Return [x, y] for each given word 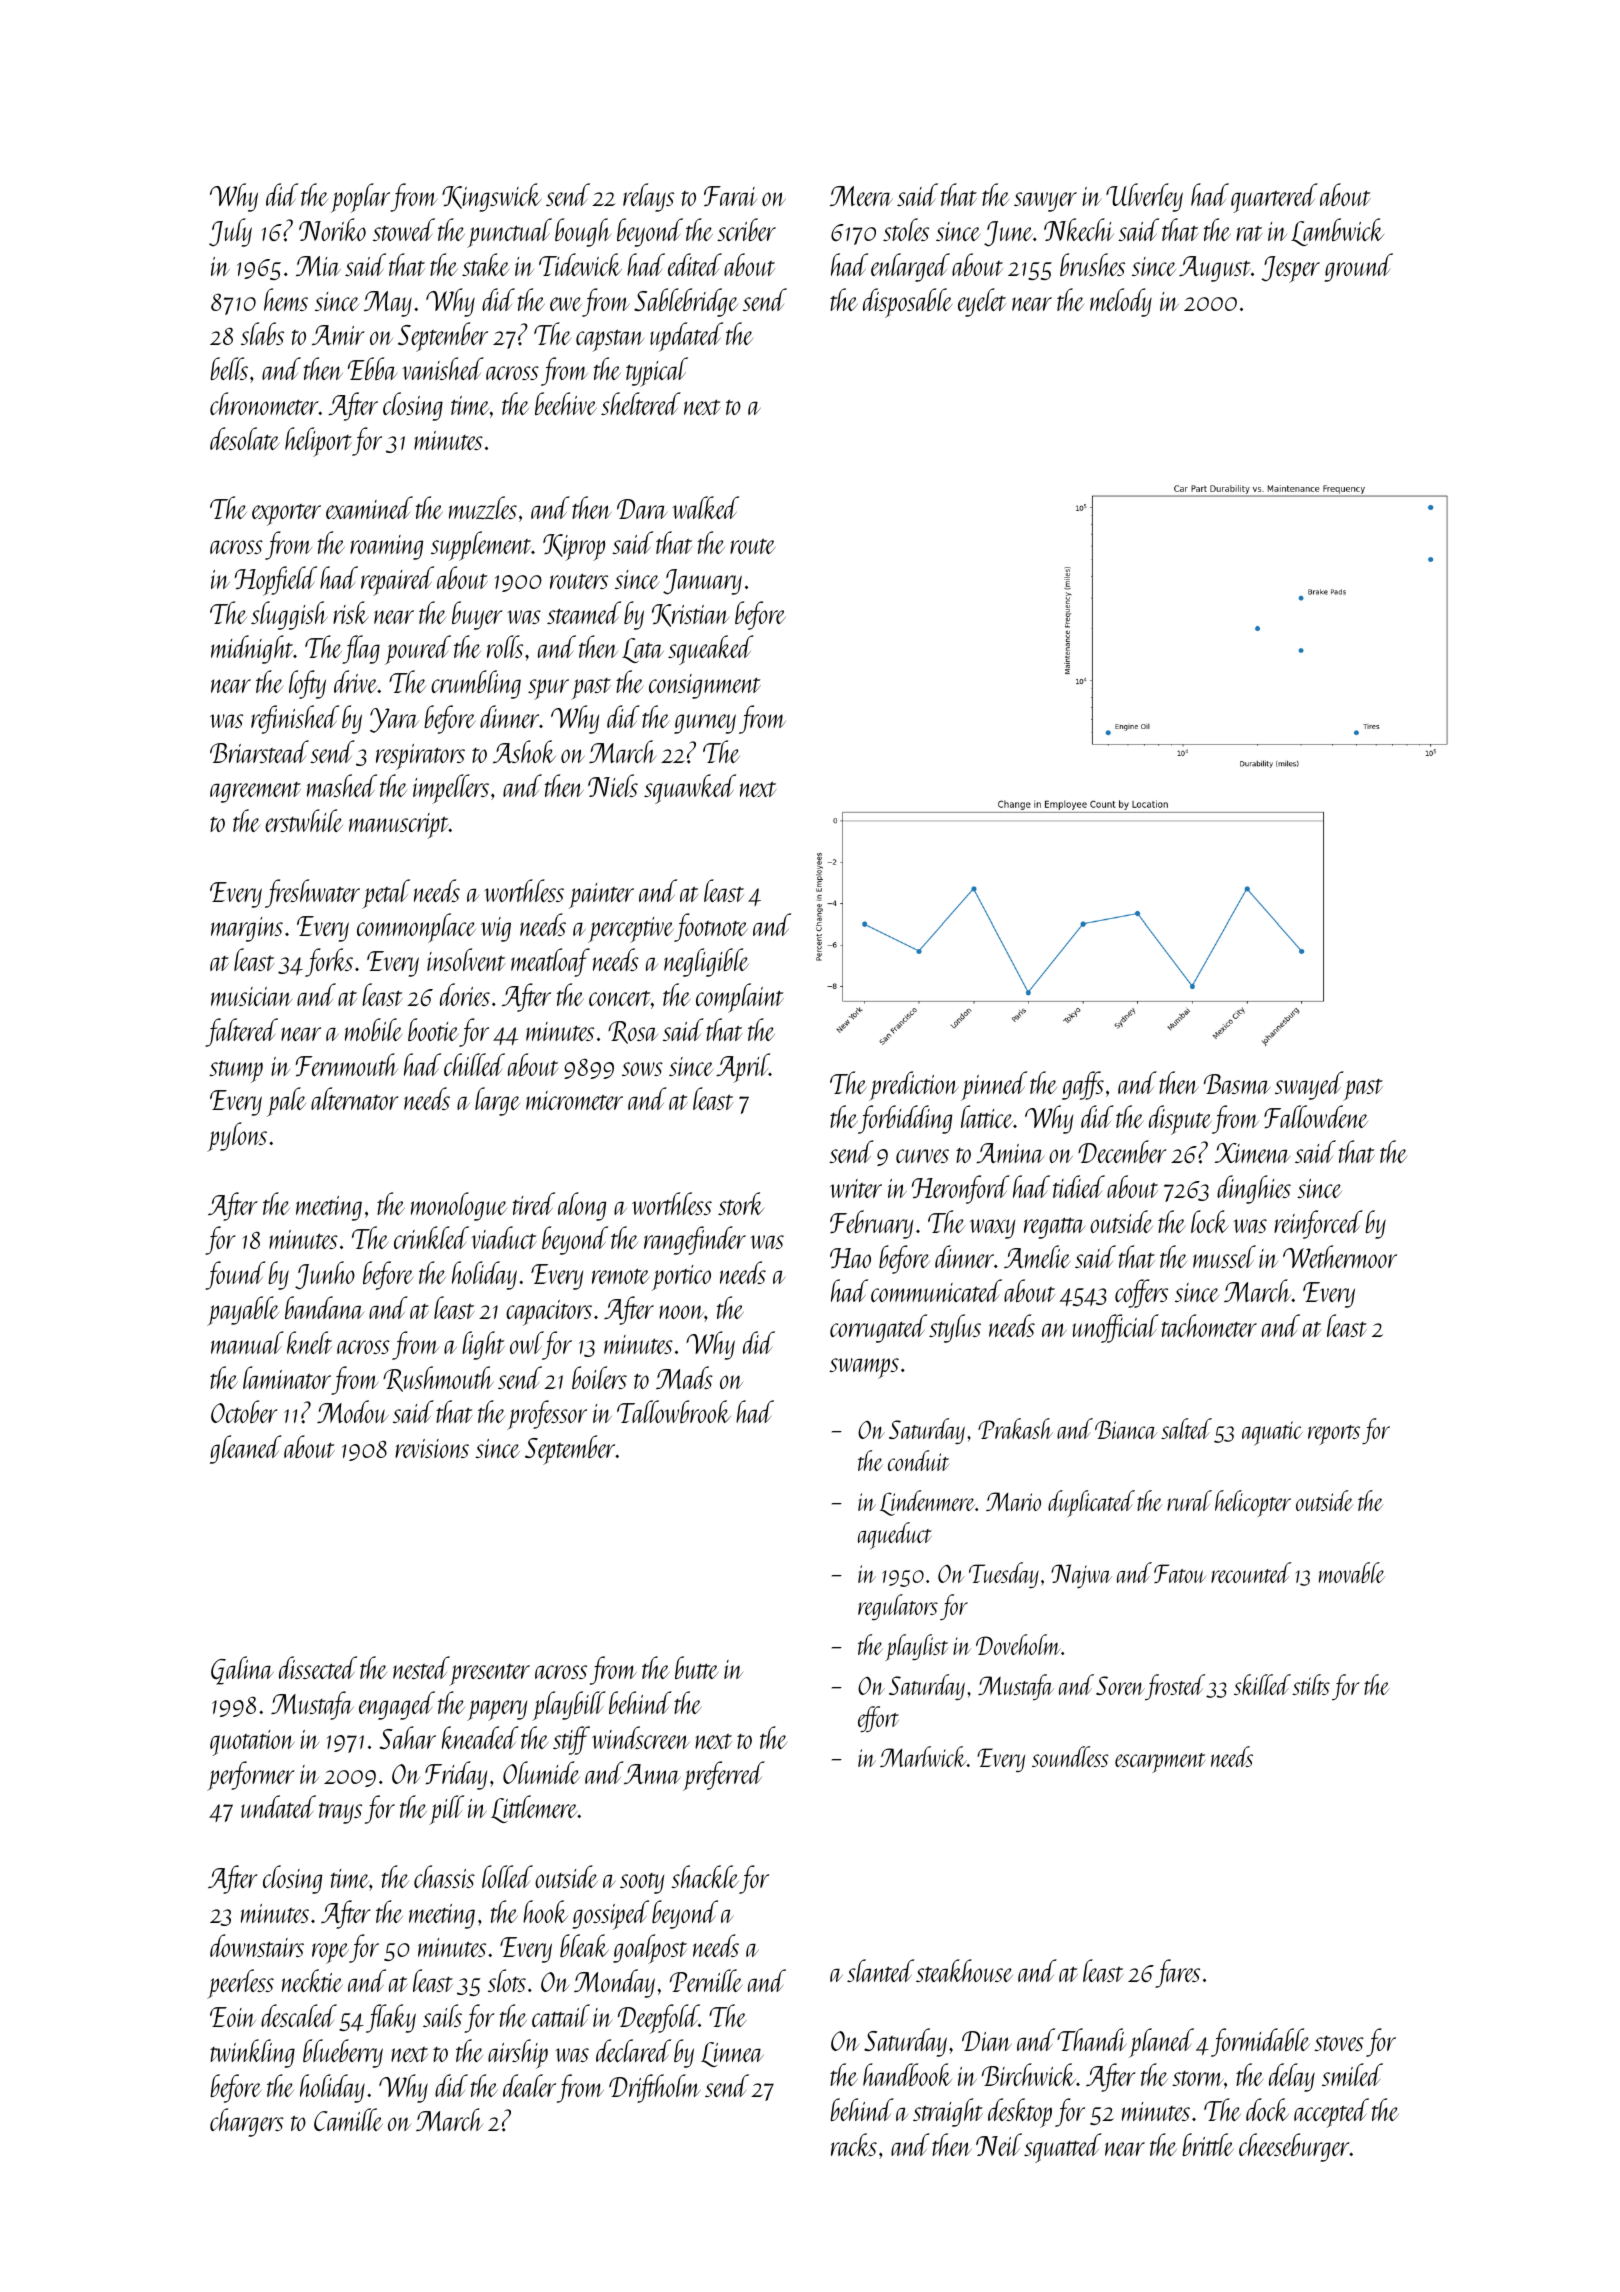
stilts [1311, 1684]
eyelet [982, 302]
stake [485, 264]
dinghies [1254, 1189]
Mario [1013, 1501]
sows [642, 1069]
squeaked [711, 650]
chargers [247, 2122]
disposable [907, 303]
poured [418, 650]
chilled [474, 1064]
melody [1121, 302]
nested [421, 1667]
